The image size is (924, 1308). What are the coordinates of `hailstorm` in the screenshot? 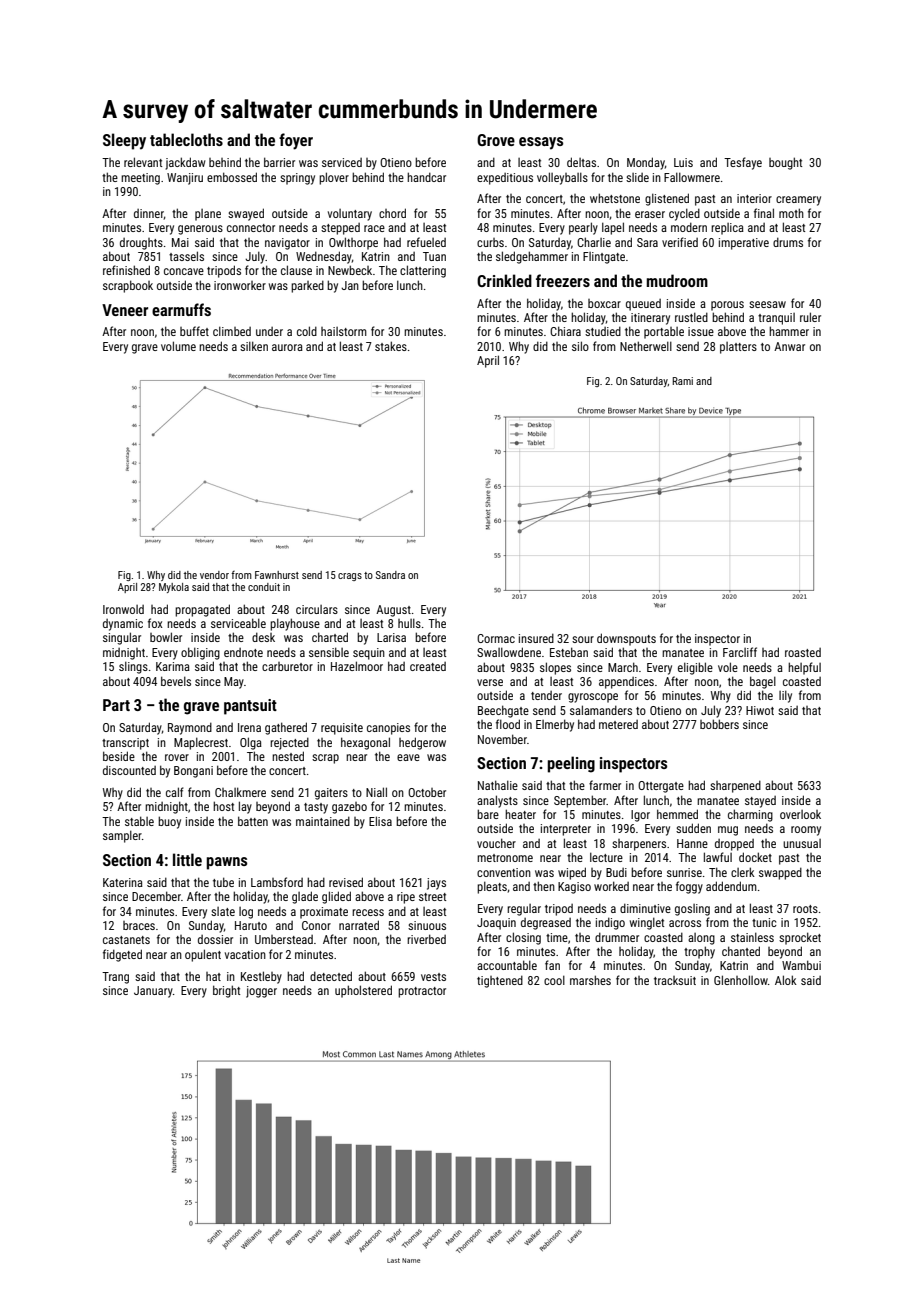 It's located at (344, 331).
